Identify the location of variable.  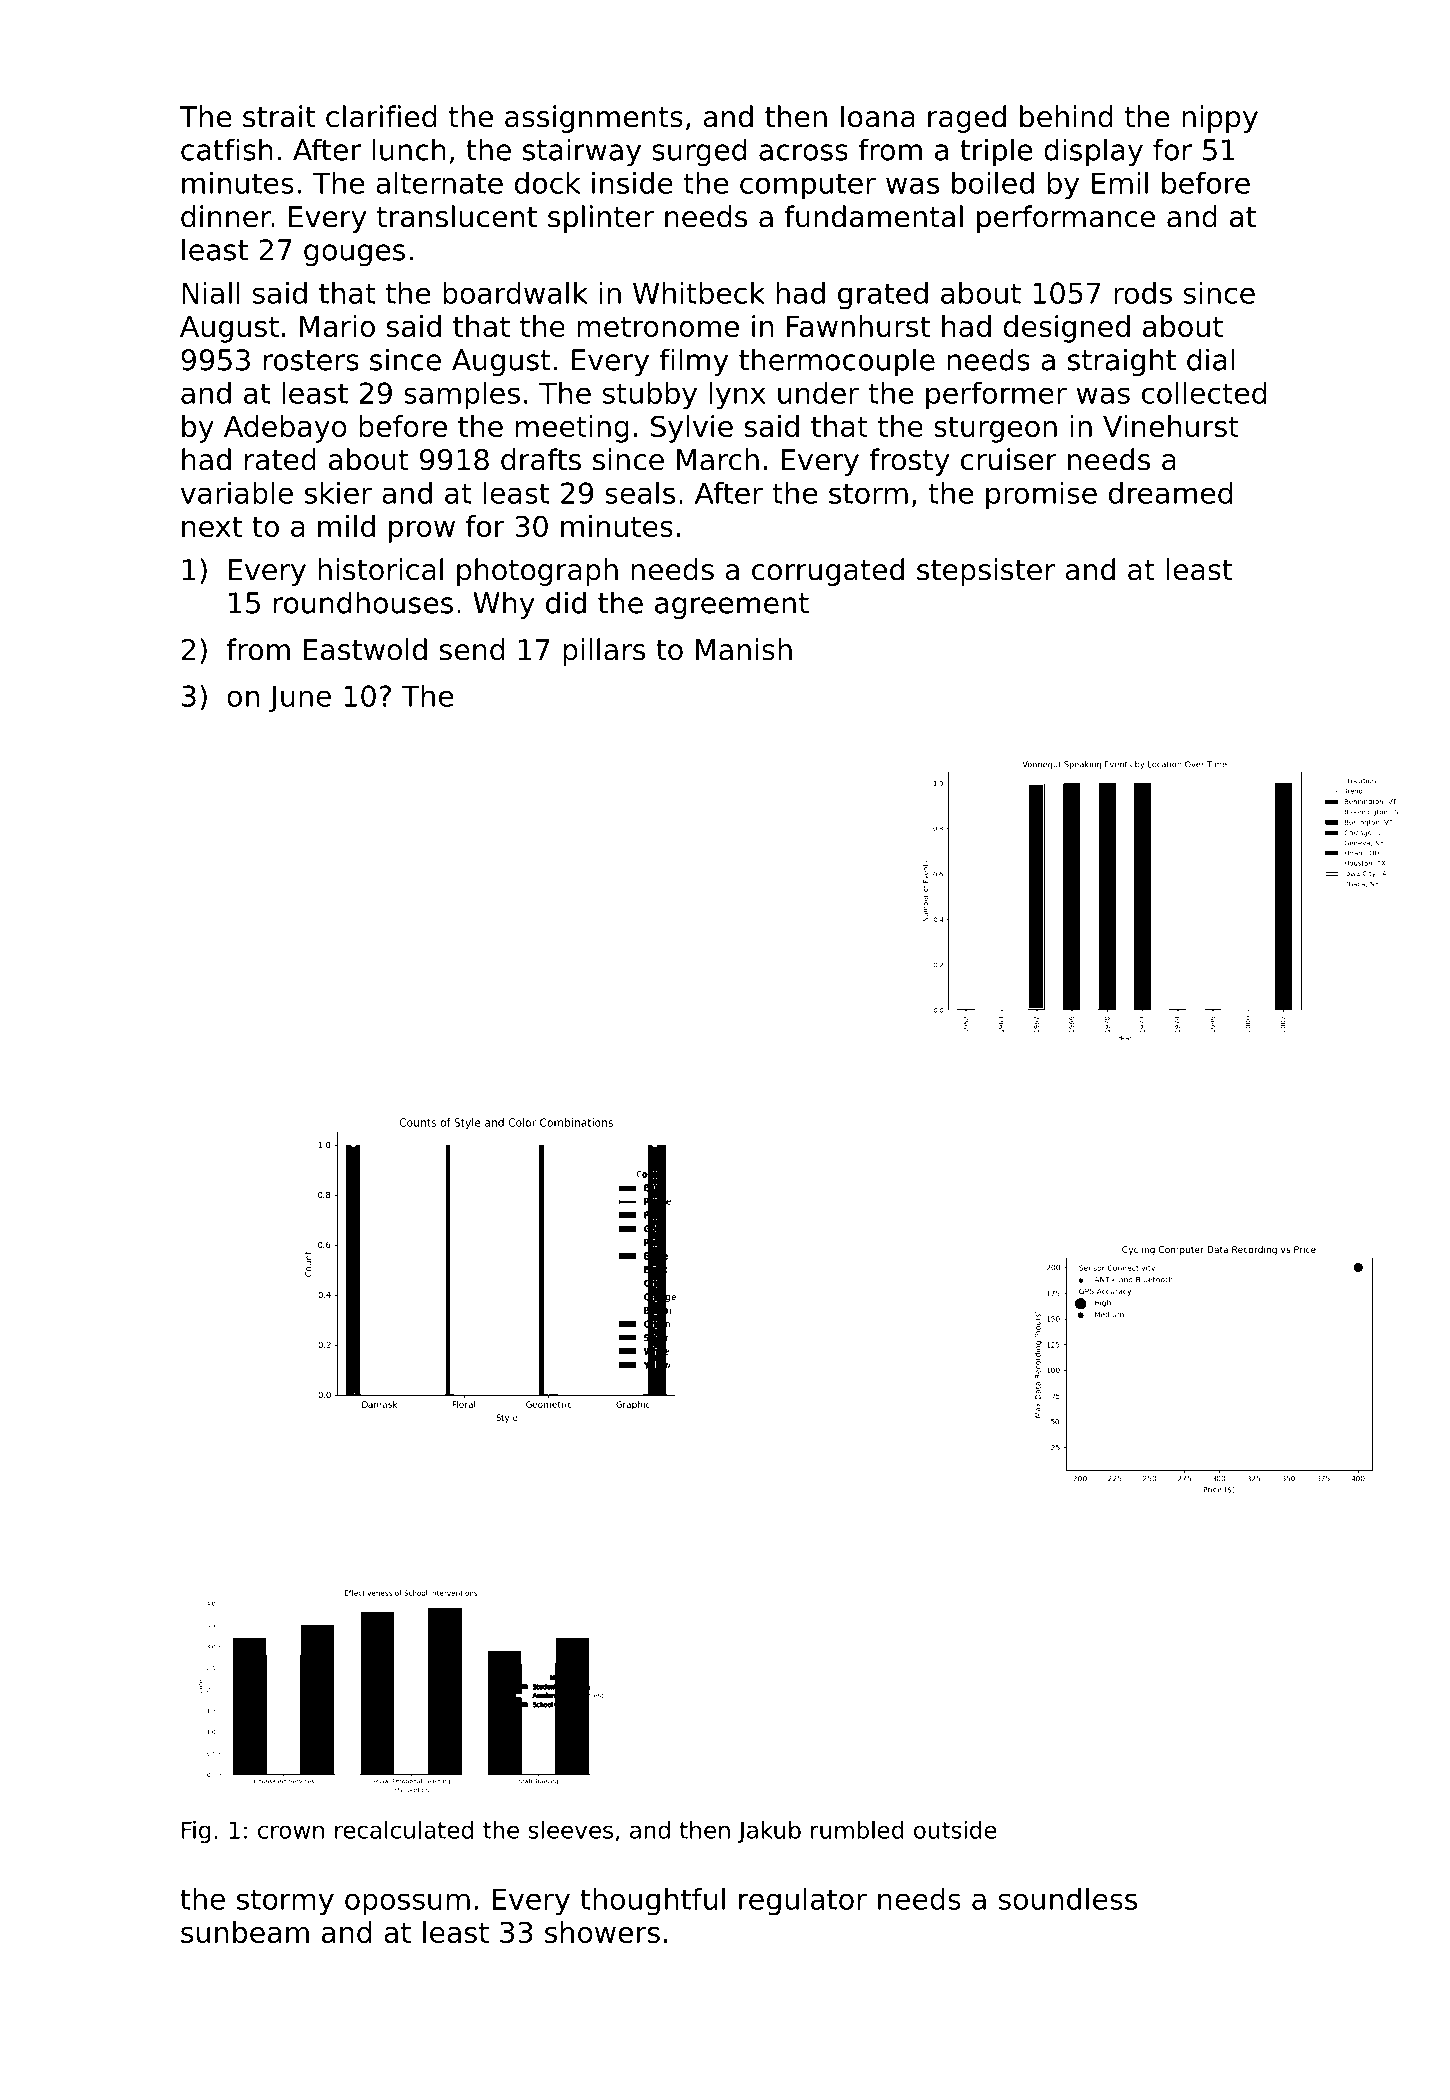
(237, 493).
